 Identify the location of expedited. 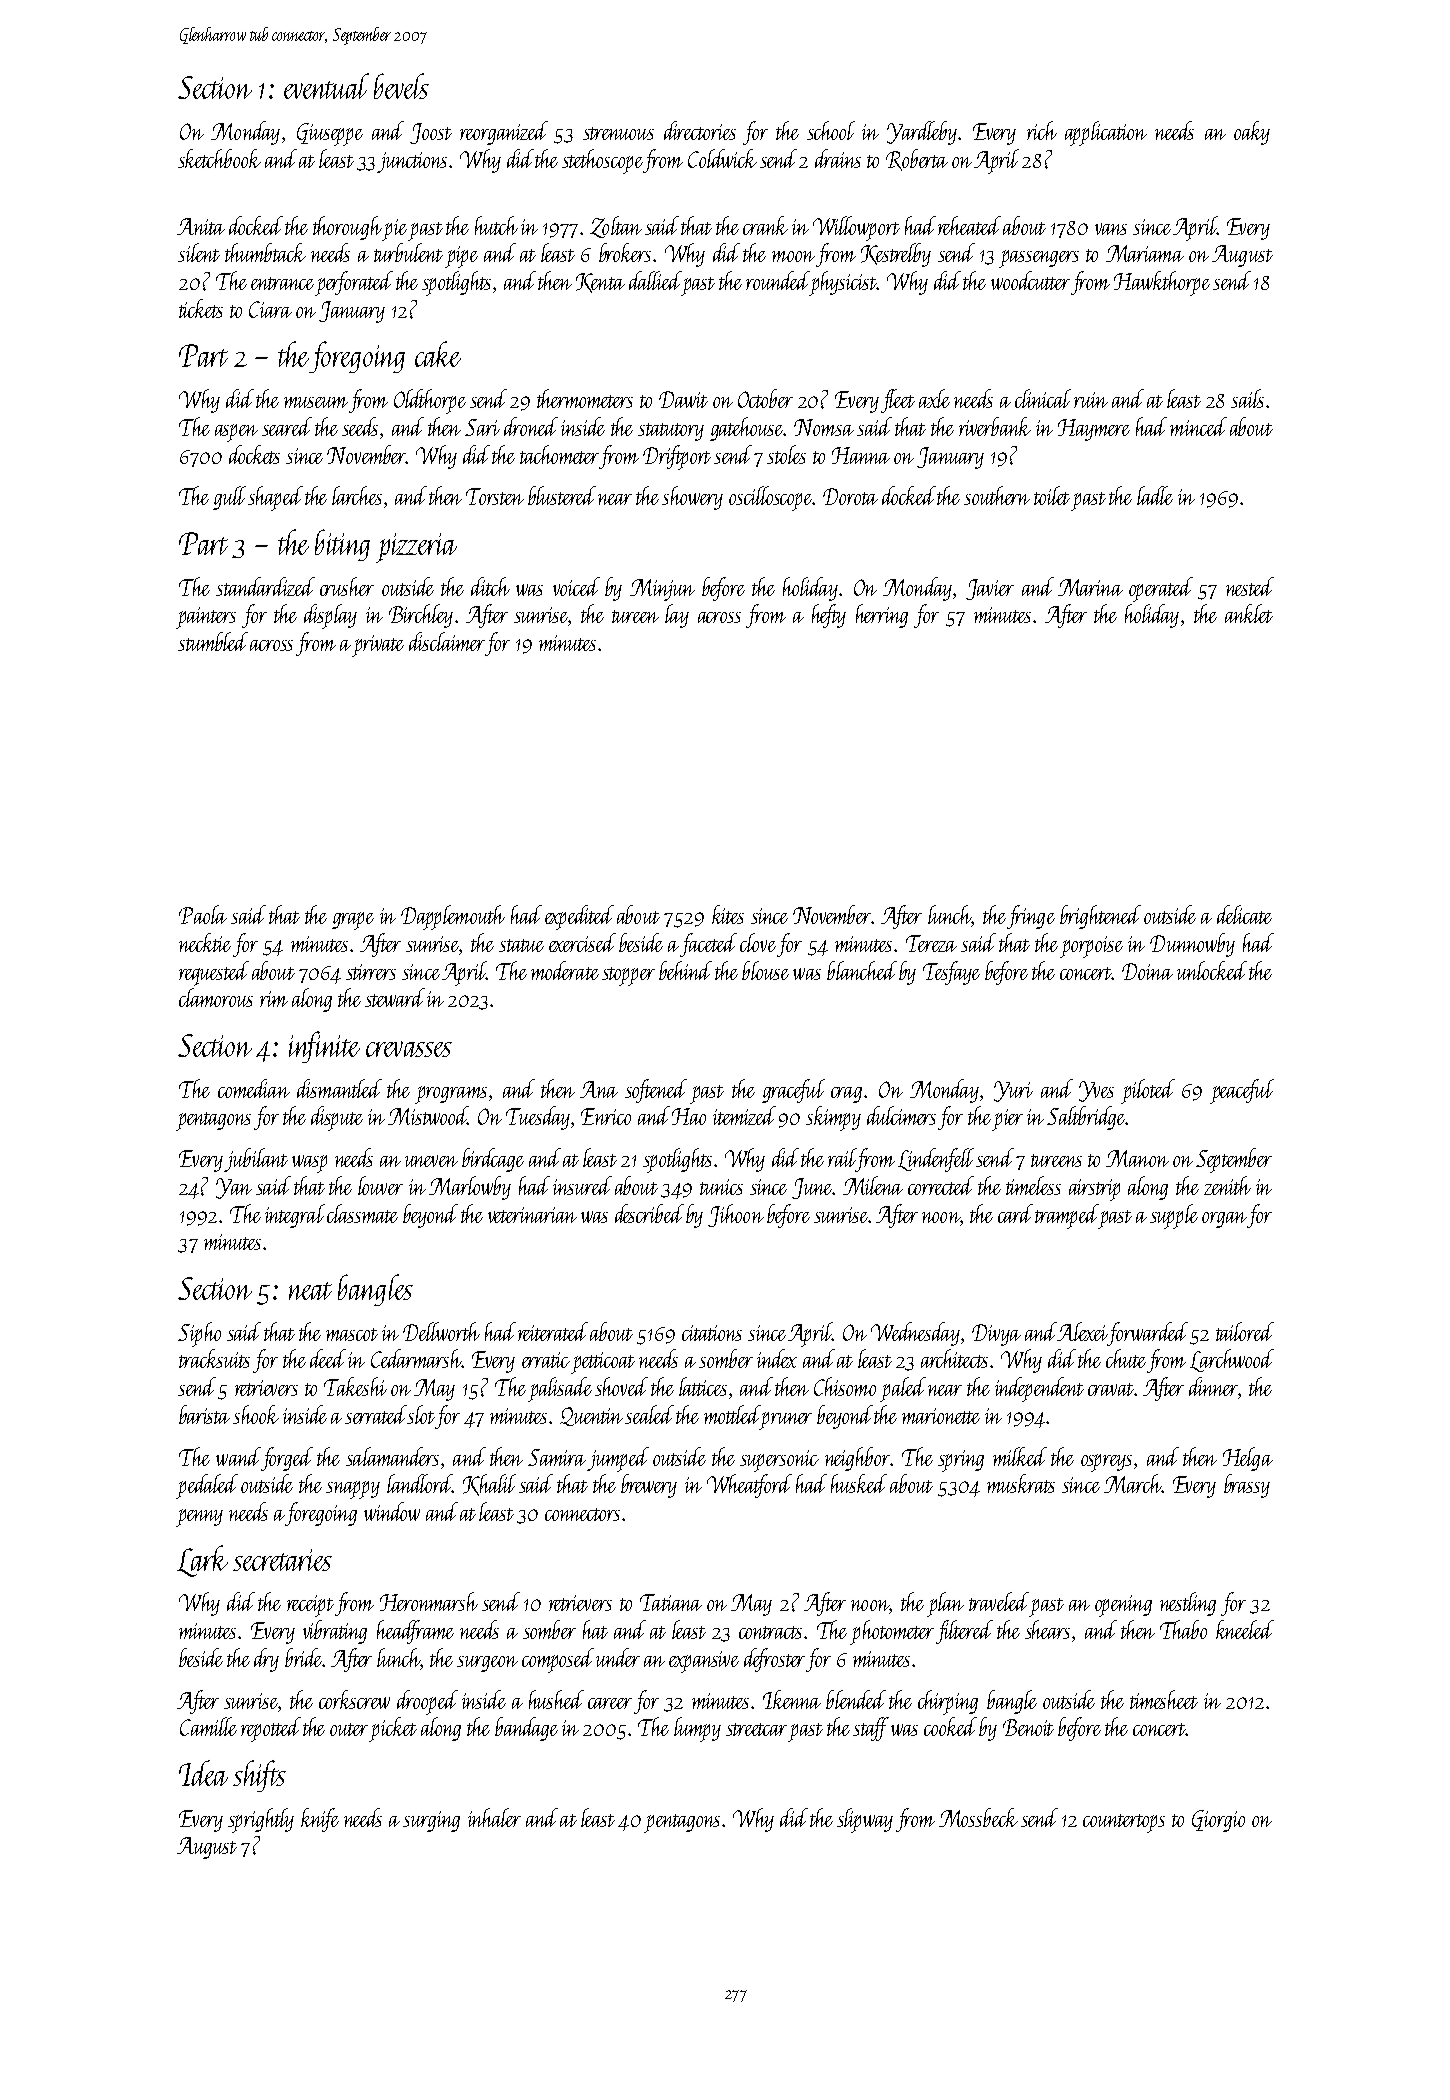
(579, 917).
